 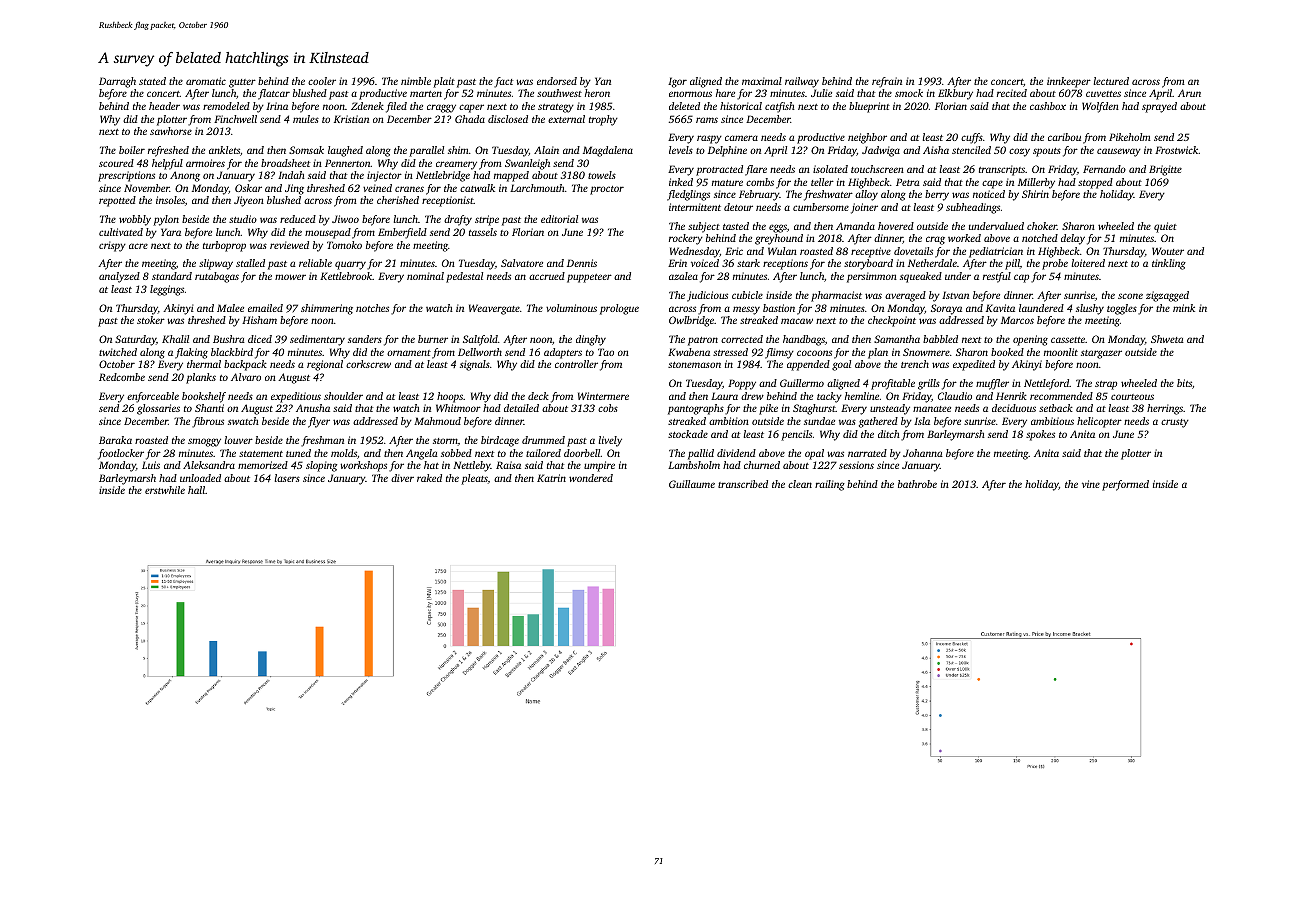 I want to click on erstwhile, so click(x=165, y=490).
